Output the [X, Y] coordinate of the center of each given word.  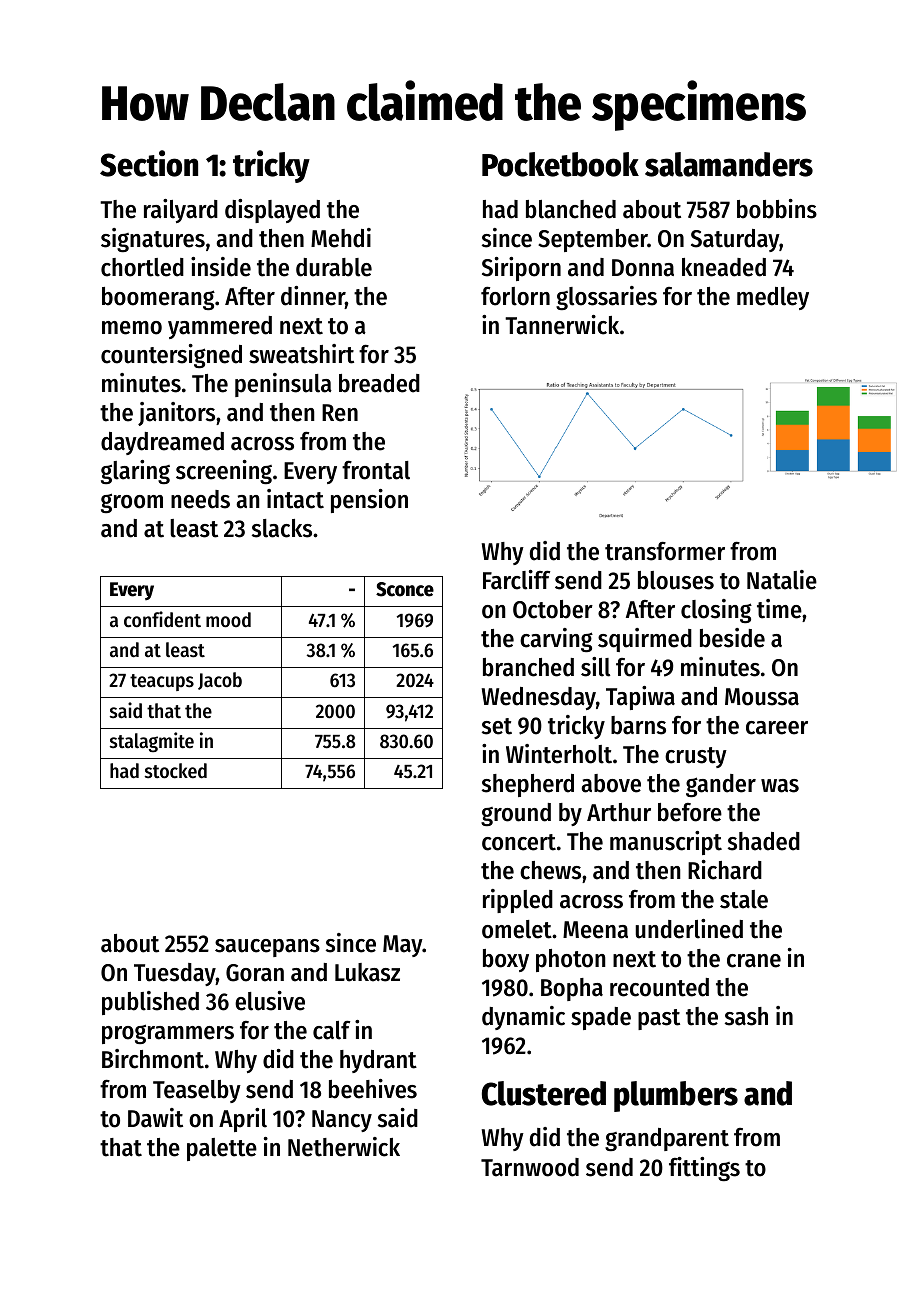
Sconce [405, 589]
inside [221, 267]
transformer [665, 551]
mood [228, 620]
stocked [176, 771]
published [150, 1003]
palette [222, 1149]
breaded [379, 383]
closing [716, 611]
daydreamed [162, 443]
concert [519, 842]
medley [773, 298]
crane [754, 961]
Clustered [544, 1093]
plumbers [676, 1096]
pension [369, 501]
